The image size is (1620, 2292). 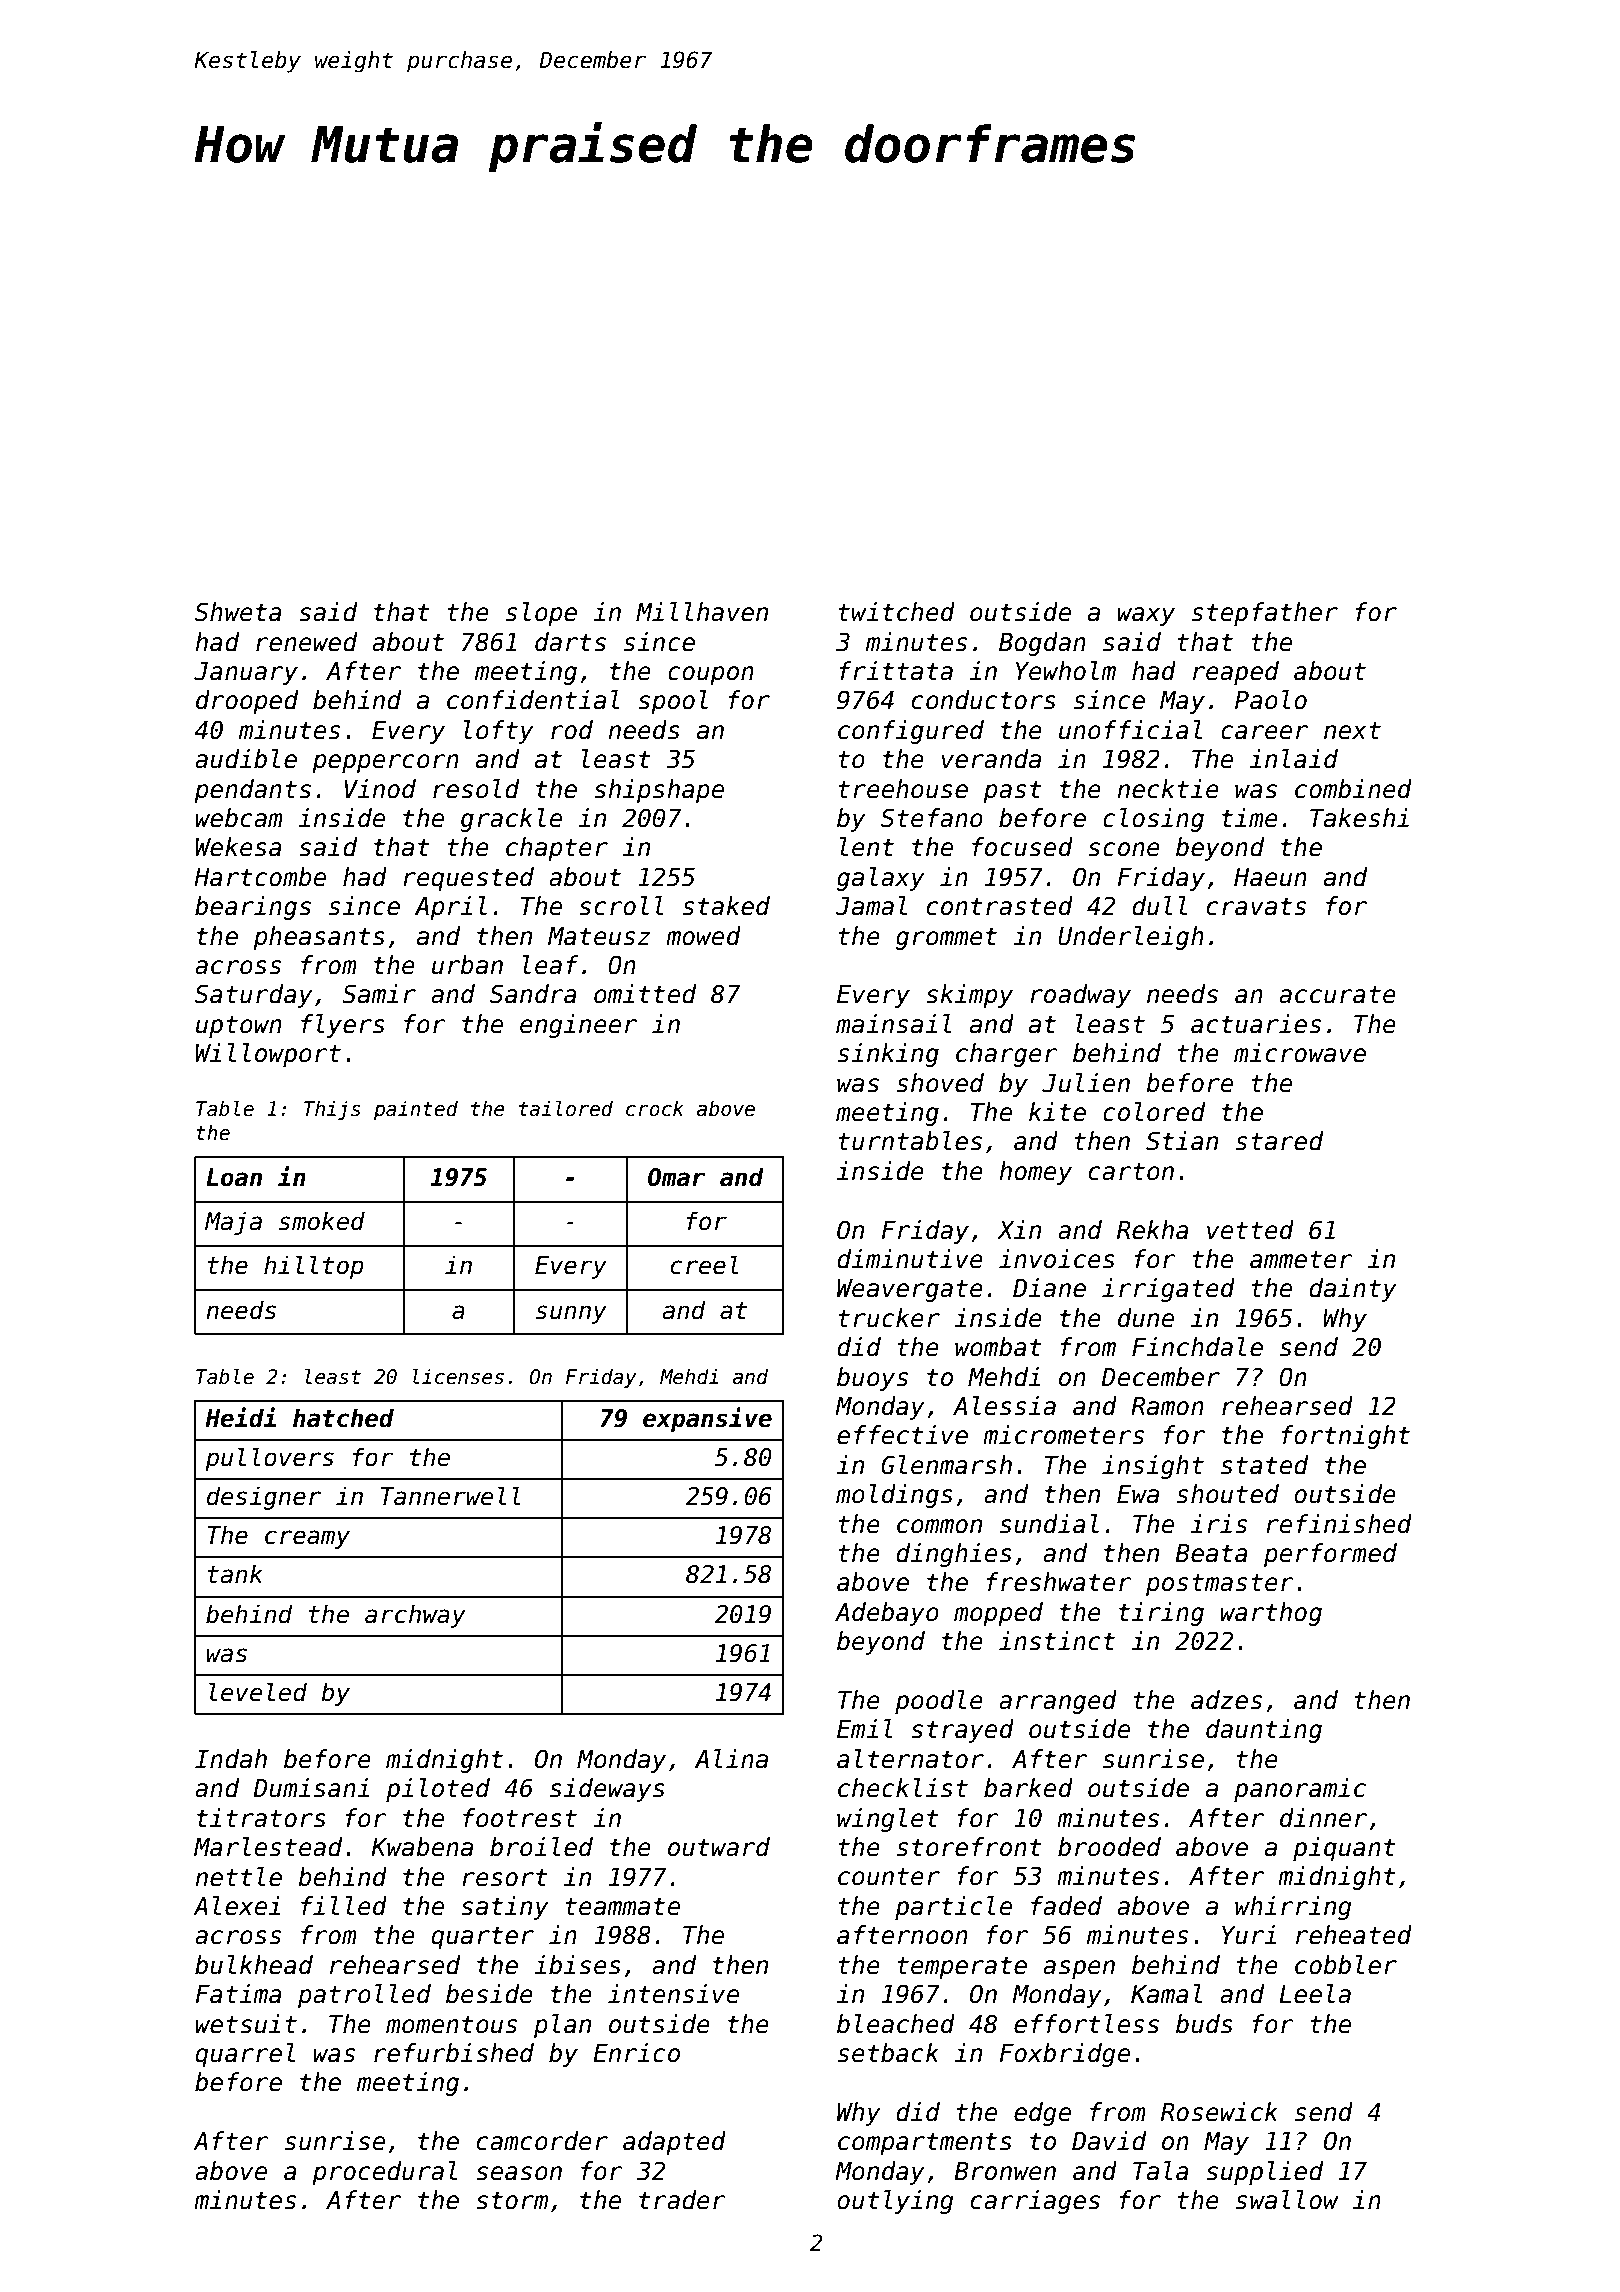 What do you see at coordinates (1006, 1055) in the screenshot?
I see `charger` at bounding box center [1006, 1055].
